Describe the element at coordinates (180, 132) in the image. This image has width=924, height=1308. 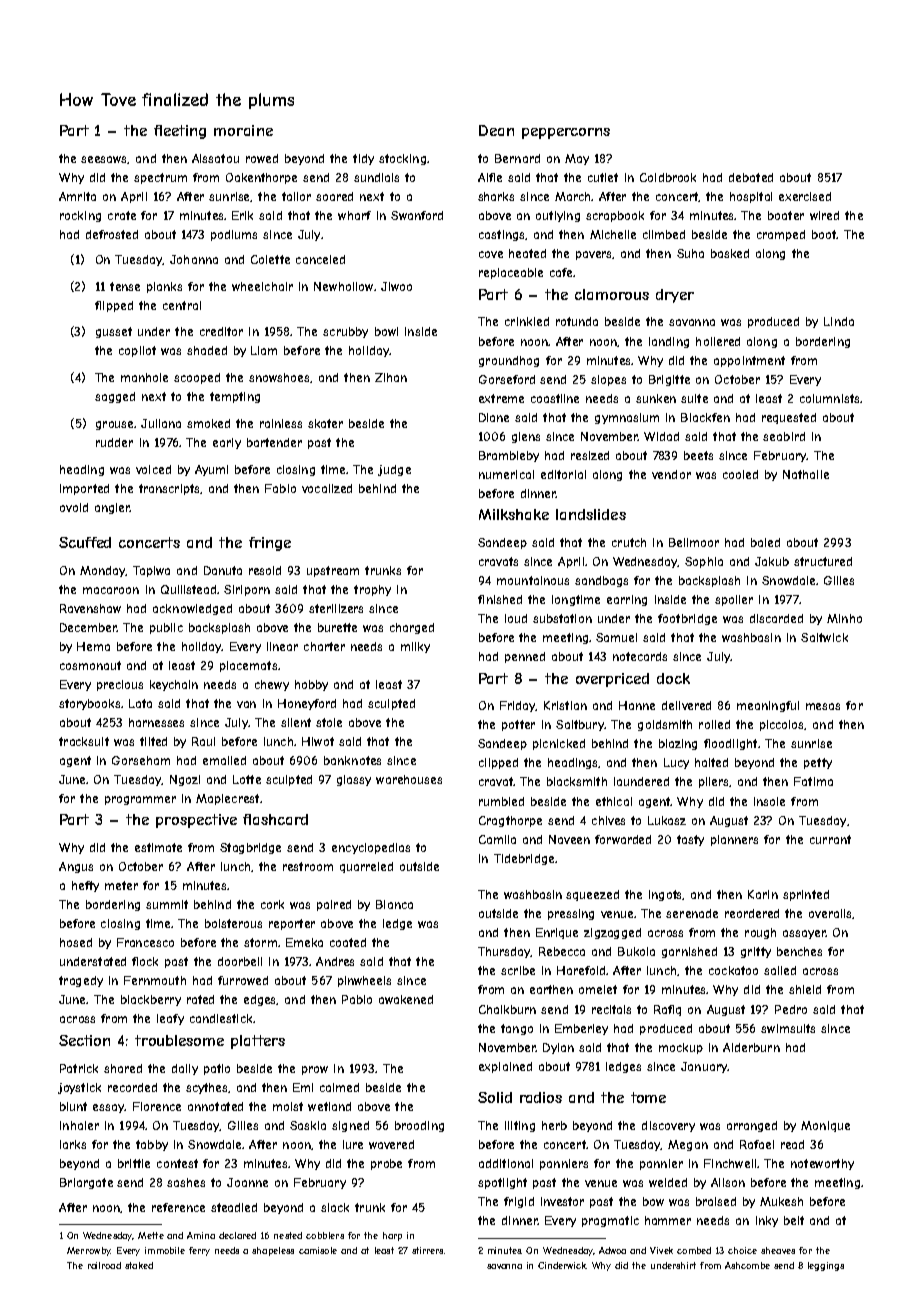
I see `fleeting` at that location.
